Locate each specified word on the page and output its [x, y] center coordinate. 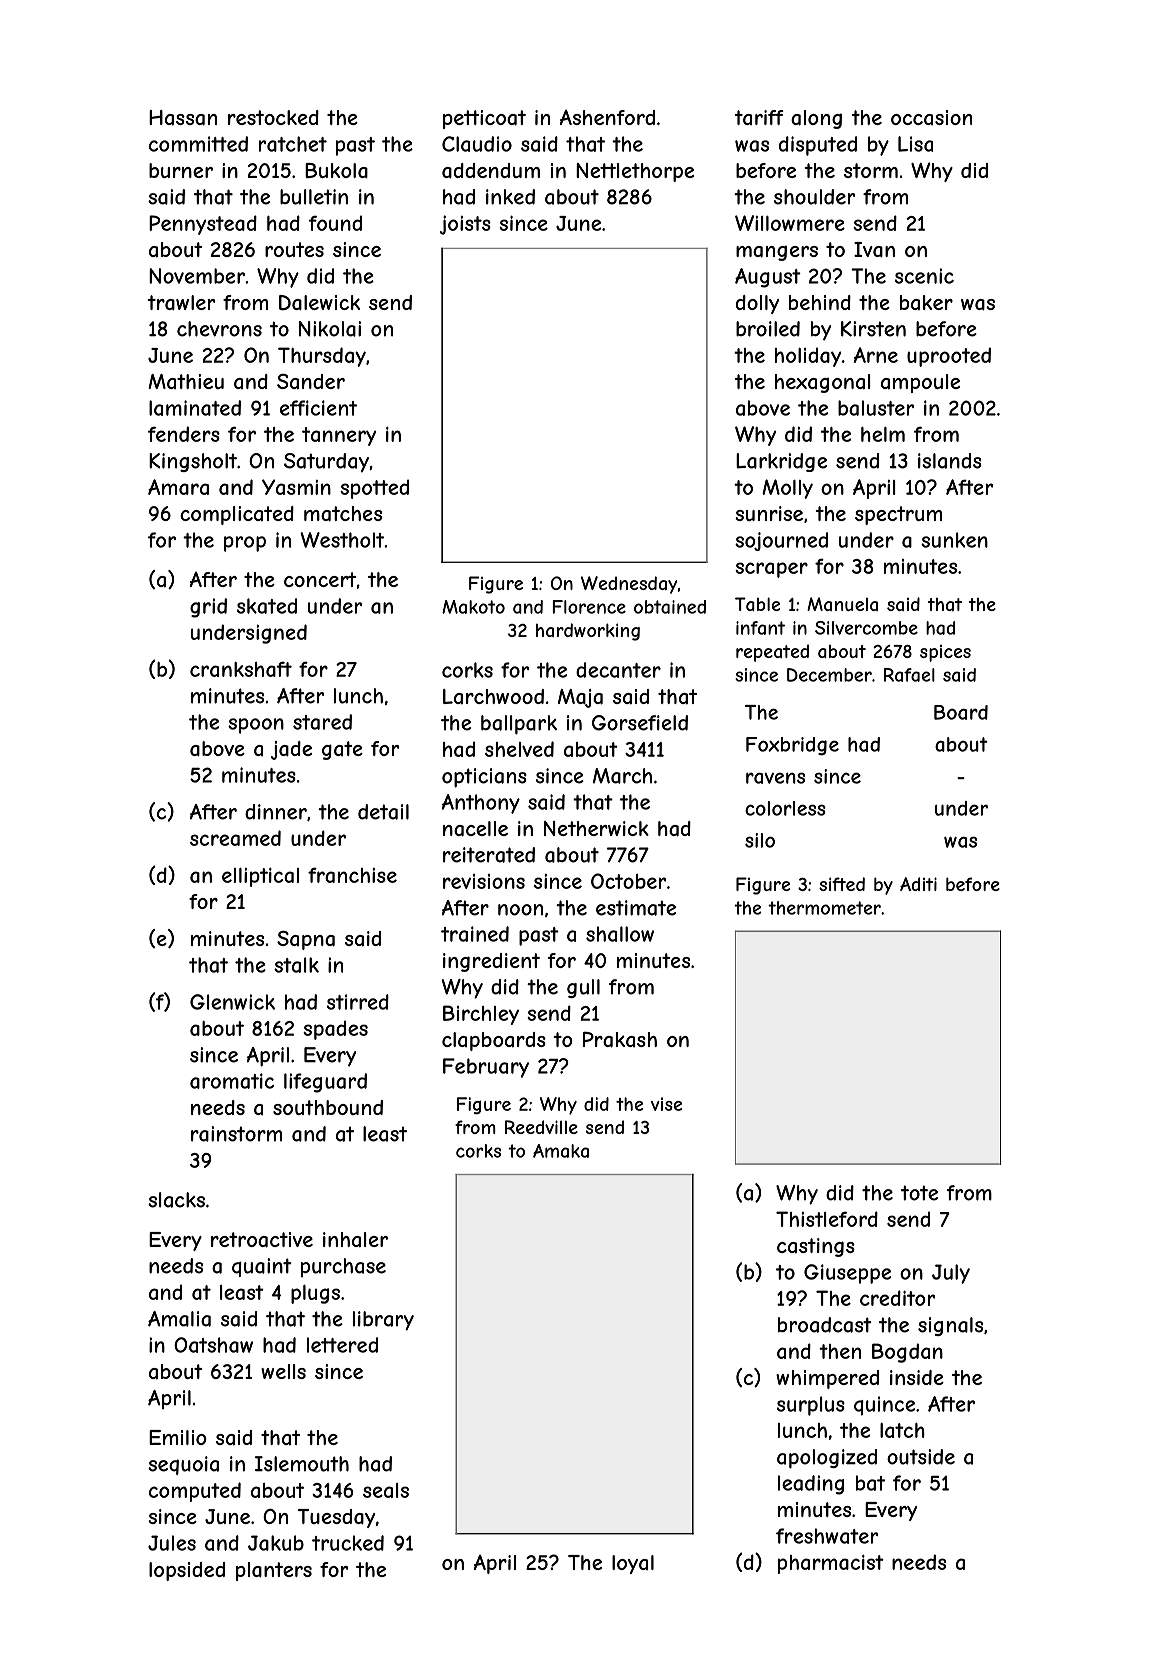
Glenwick [232, 1002]
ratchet [293, 144]
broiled [768, 329]
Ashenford [607, 117]
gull [583, 988]
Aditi [918, 884]
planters [274, 1571]
